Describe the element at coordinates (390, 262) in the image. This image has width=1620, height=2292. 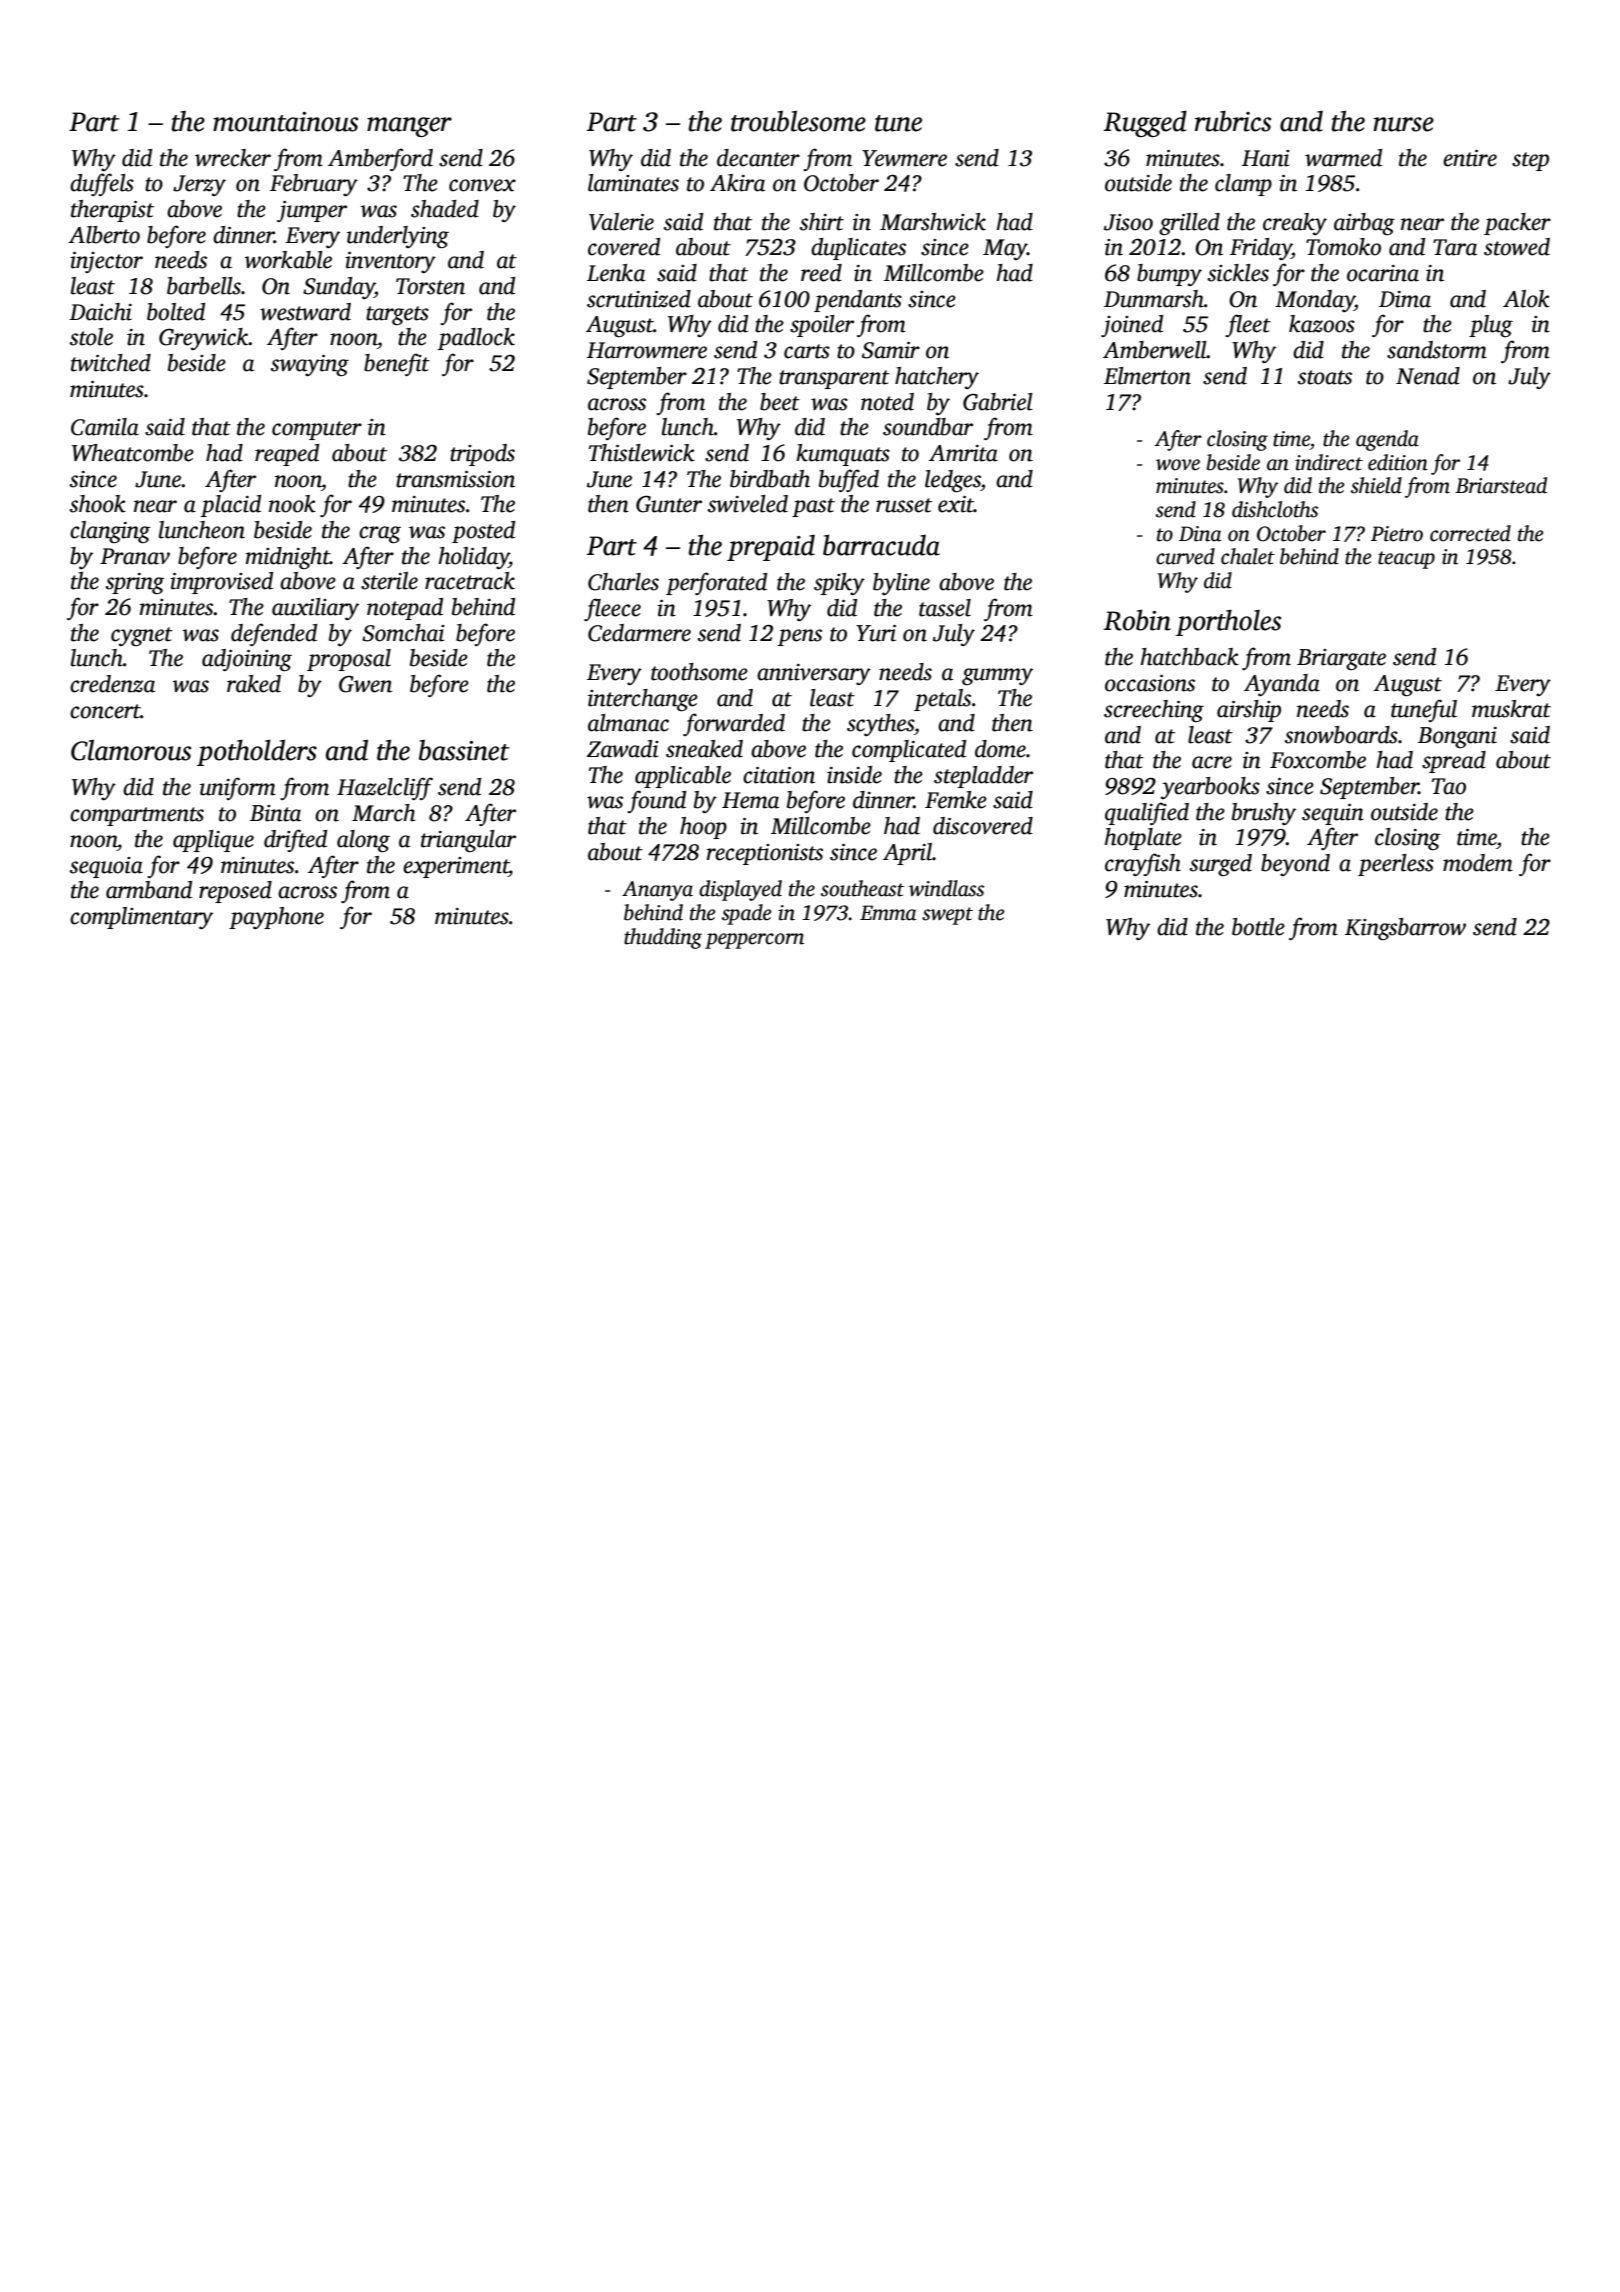
I see `inventory` at that location.
